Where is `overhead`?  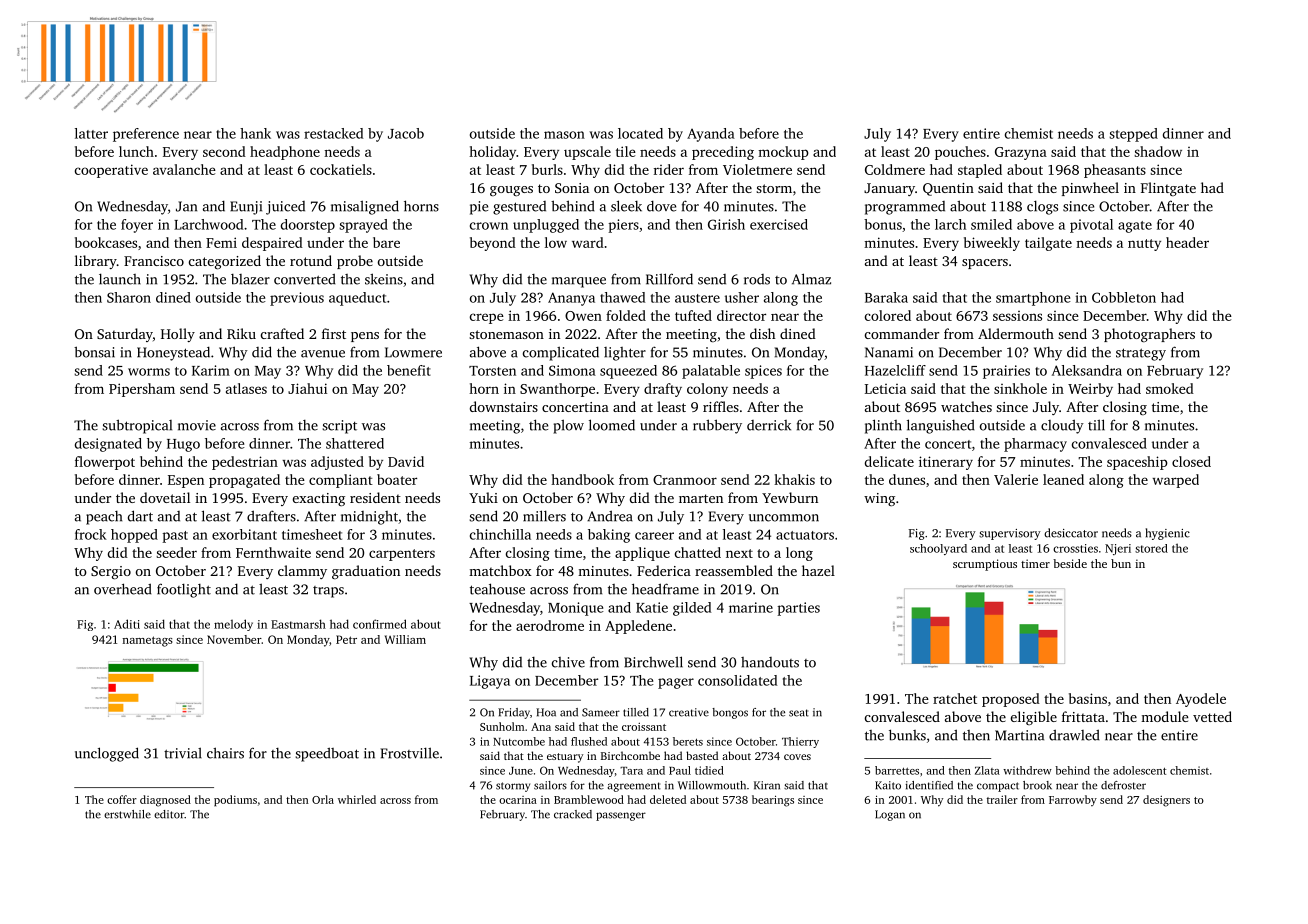 overhead is located at coordinates (123, 589).
